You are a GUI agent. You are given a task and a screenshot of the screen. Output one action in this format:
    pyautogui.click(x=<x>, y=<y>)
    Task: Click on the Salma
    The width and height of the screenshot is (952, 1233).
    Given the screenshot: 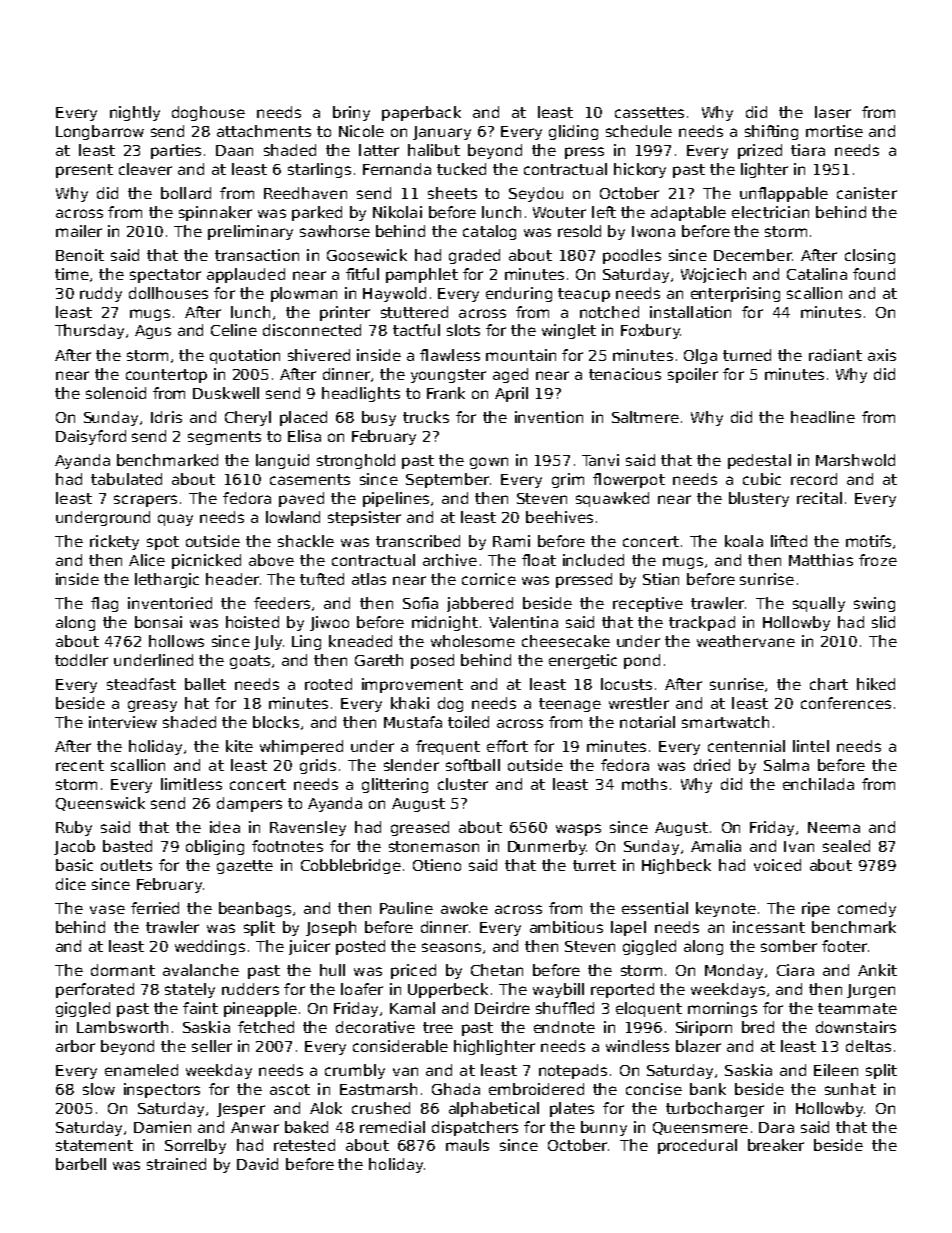 What is the action you would take?
    pyautogui.click(x=786, y=765)
